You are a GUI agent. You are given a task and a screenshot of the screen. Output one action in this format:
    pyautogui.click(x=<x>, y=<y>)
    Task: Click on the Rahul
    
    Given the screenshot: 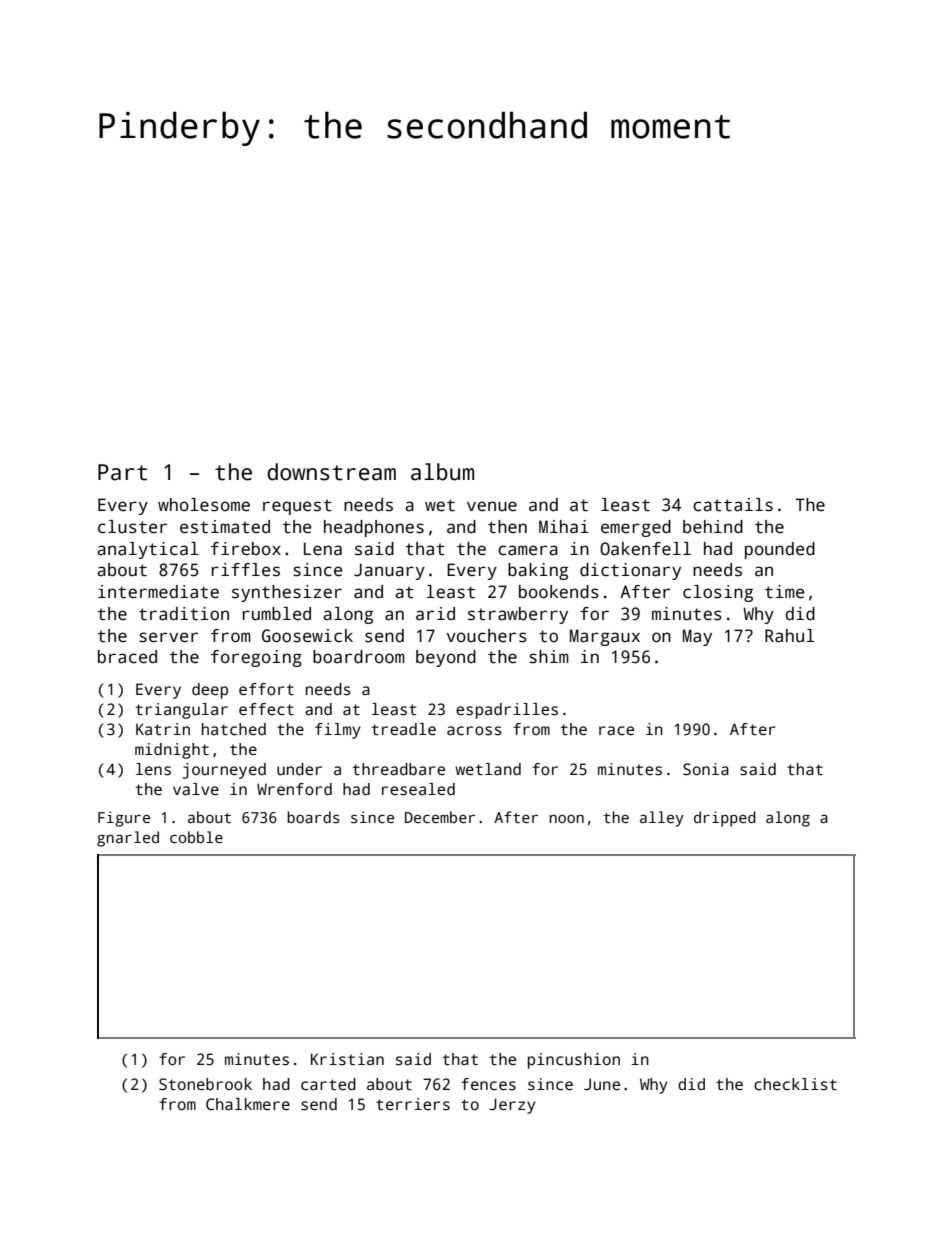 What is the action you would take?
    pyautogui.click(x=790, y=636)
